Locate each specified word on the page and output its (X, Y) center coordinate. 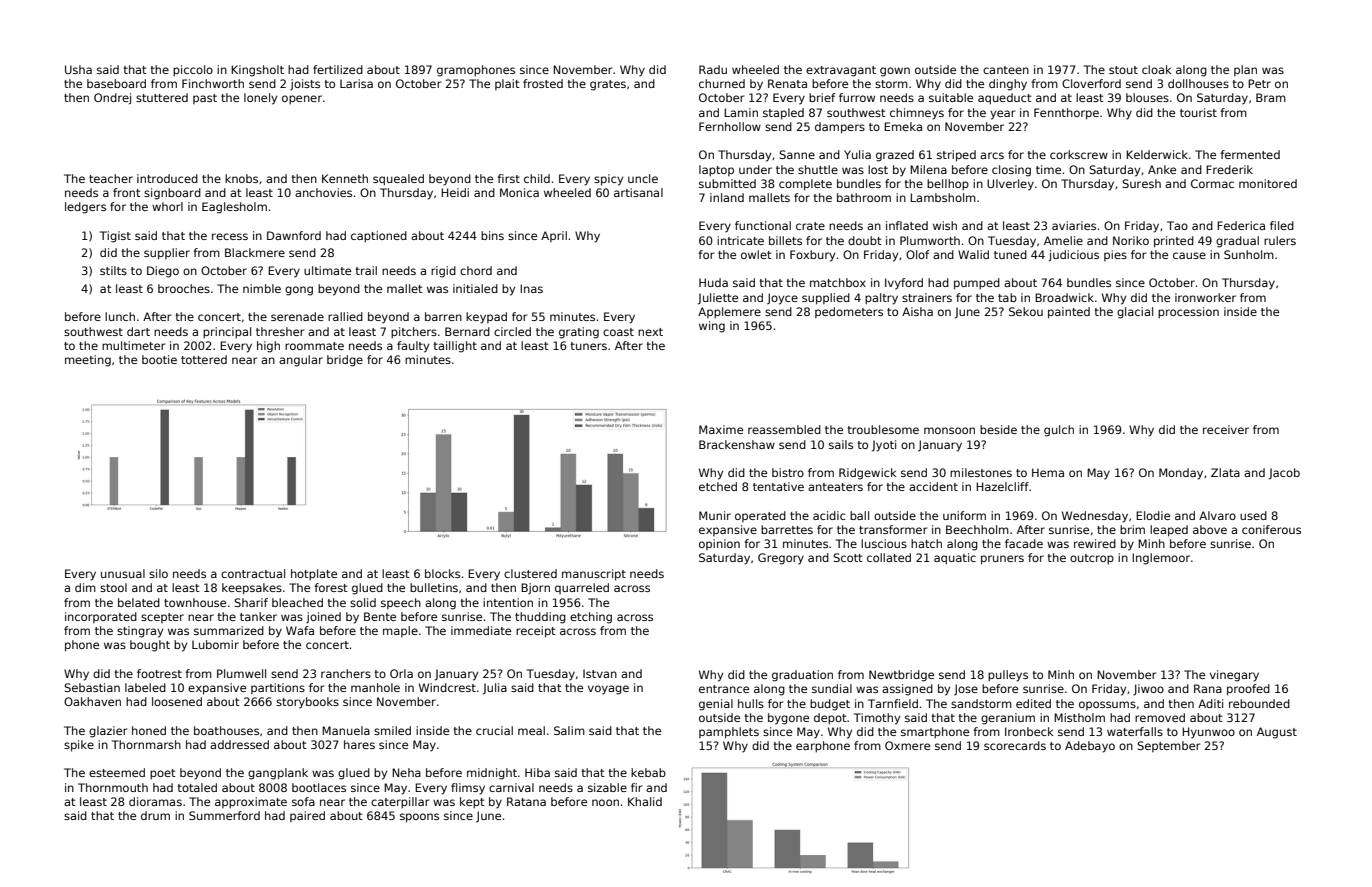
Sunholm (1249, 254)
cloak (1157, 69)
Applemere (729, 313)
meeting (88, 361)
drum (155, 815)
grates (608, 85)
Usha (78, 69)
